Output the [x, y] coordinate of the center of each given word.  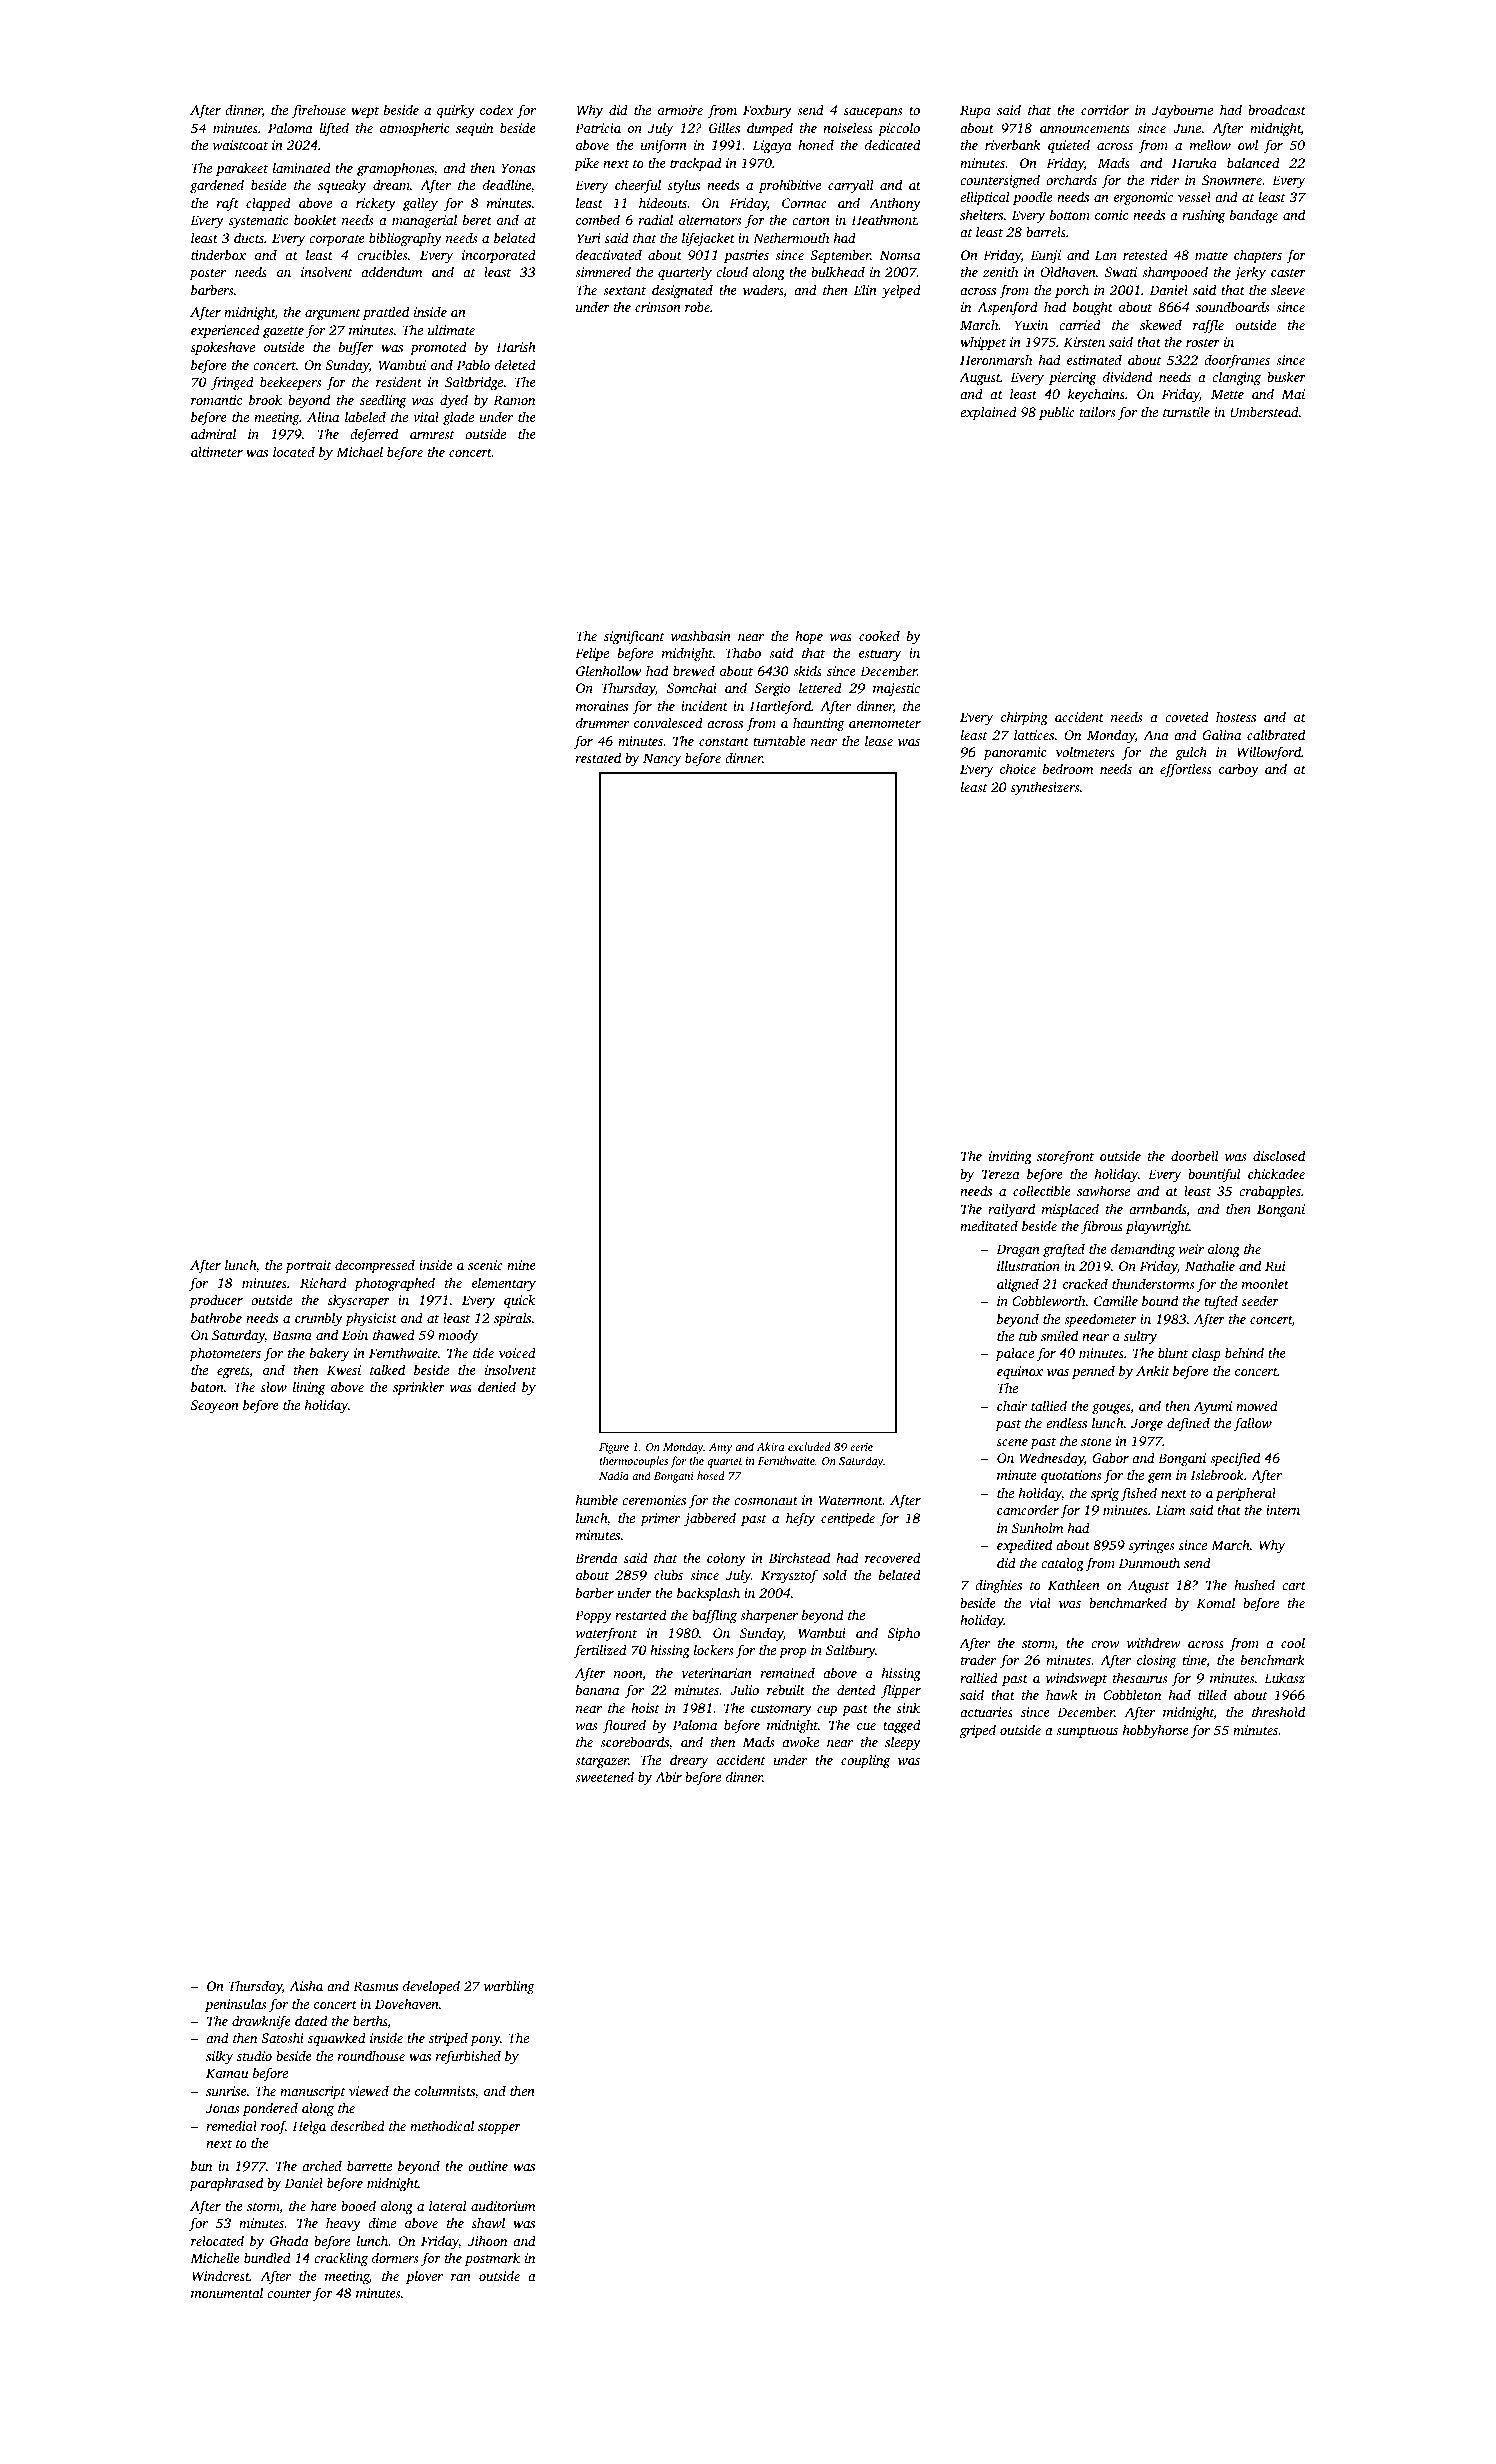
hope [809, 637]
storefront [1065, 1157]
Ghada [289, 2240]
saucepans [873, 113]
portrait [308, 1266]
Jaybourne [1182, 111]
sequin [474, 129]
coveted [1187, 716]
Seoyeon [215, 1406]
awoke [800, 1741]
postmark [492, 2259]
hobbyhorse [1156, 1731]
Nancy [662, 759]
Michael [359, 451]
